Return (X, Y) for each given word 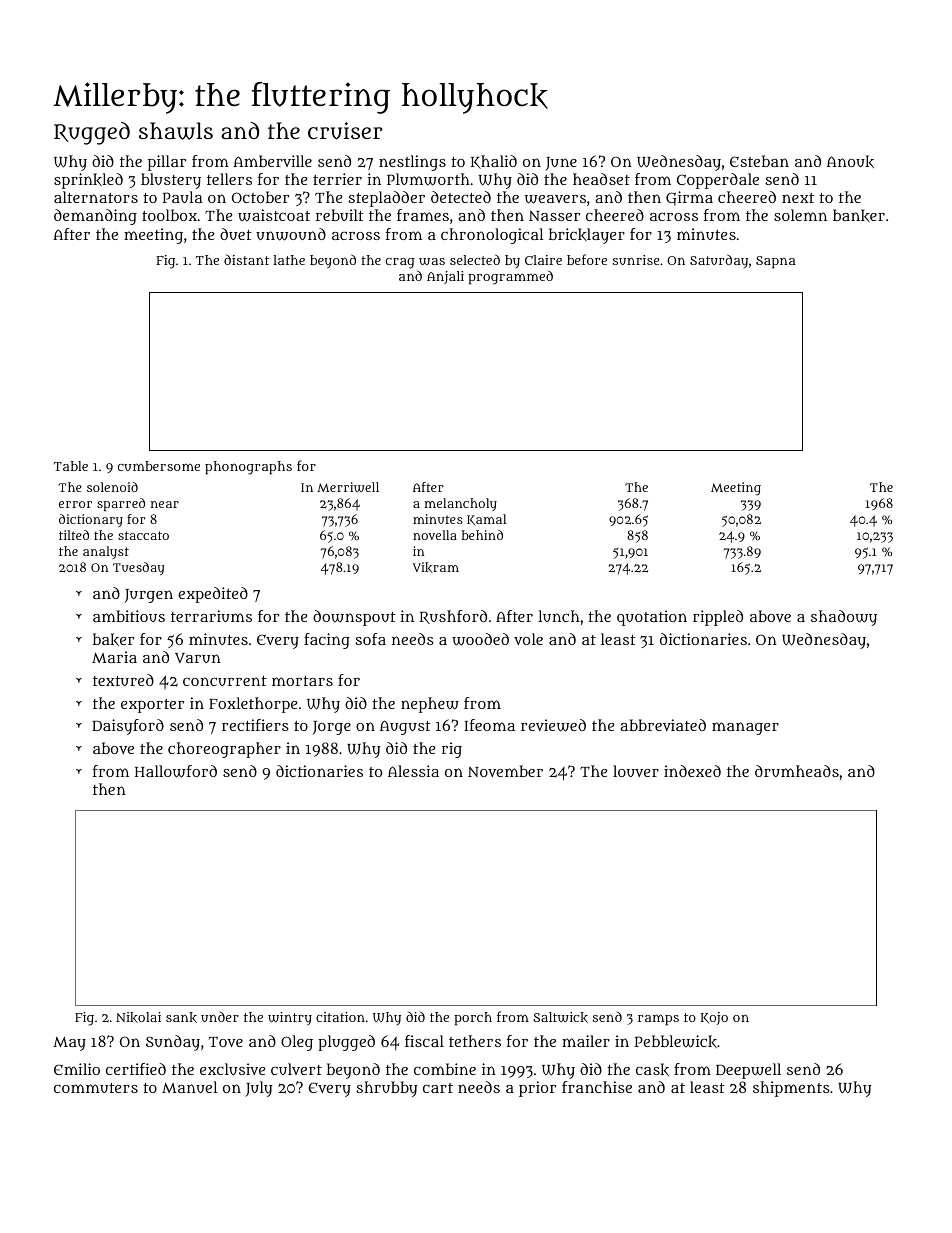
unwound (291, 234)
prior (537, 1089)
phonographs (248, 468)
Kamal (486, 519)
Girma (689, 198)
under (220, 1017)
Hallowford (176, 771)
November (505, 771)
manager (745, 728)
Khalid (494, 162)
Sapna (776, 262)
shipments (791, 1089)
